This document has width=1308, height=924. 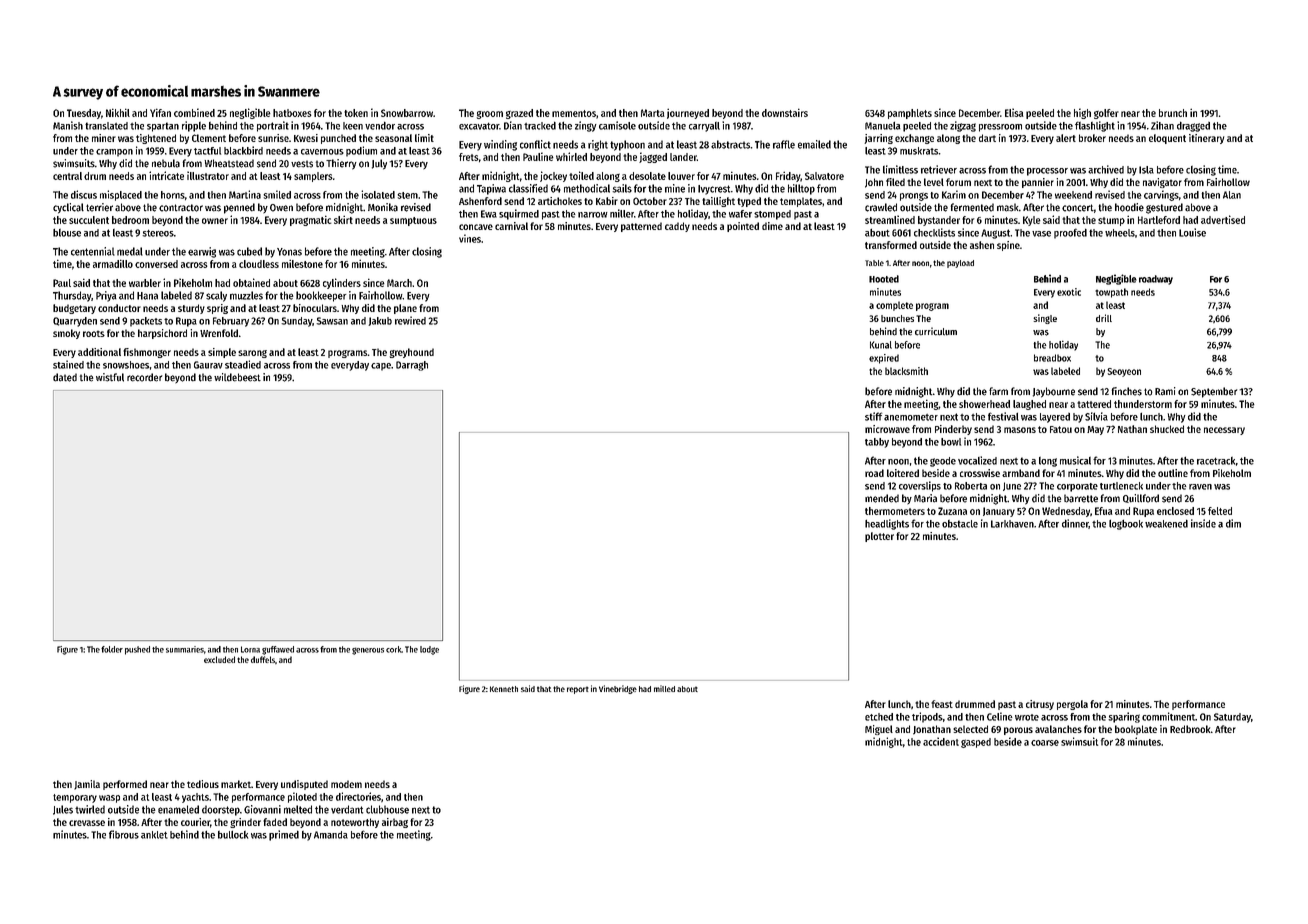 What do you see at coordinates (934, 182) in the document?
I see `level` at bounding box center [934, 182].
